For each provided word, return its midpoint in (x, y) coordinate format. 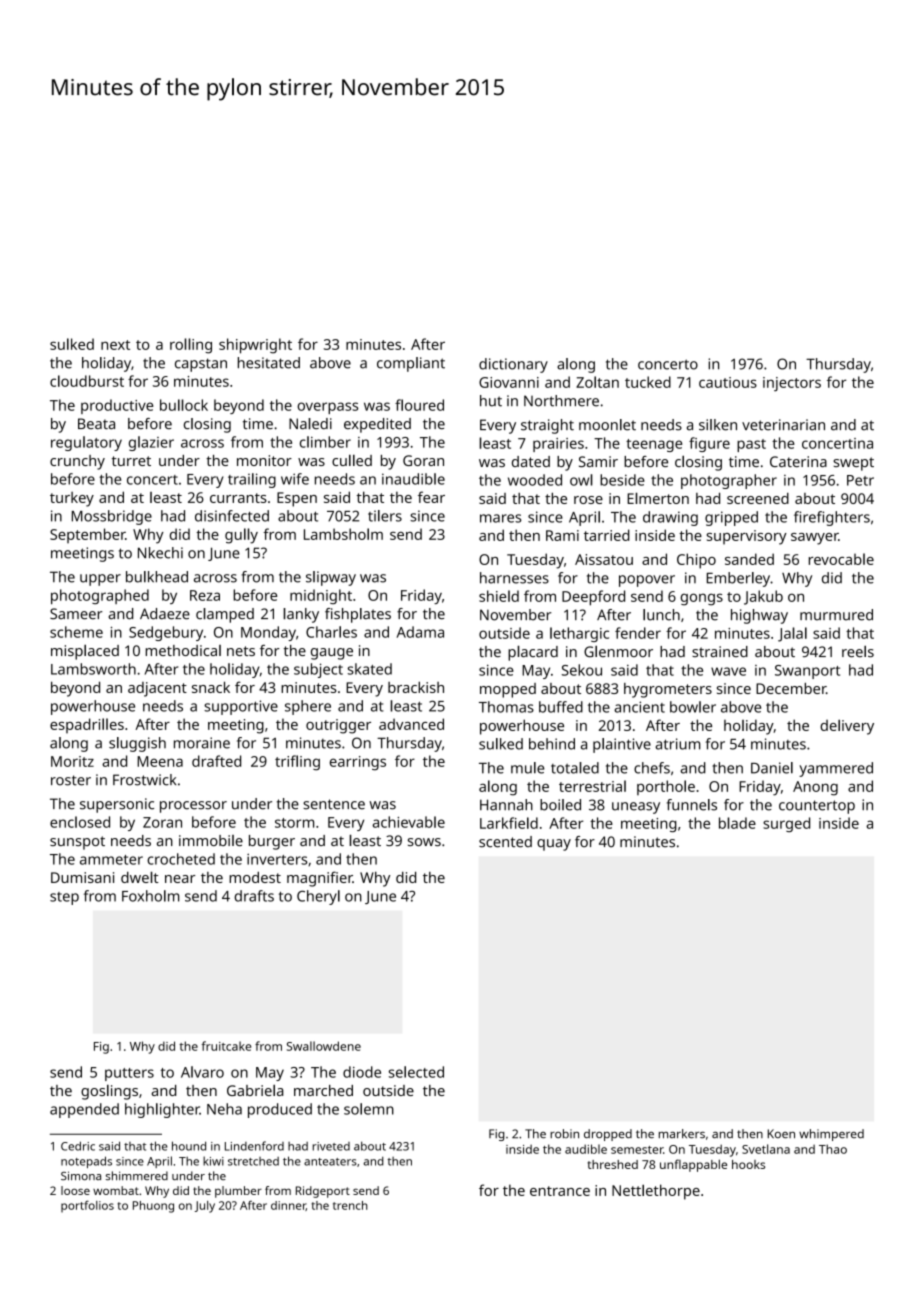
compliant (411, 364)
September (87, 535)
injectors (792, 384)
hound (189, 1146)
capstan (201, 365)
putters (129, 1074)
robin (564, 1133)
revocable (841, 559)
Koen (781, 1133)
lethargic (579, 634)
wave (728, 671)
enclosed (80, 822)
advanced (411, 724)
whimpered (831, 1135)
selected (416, 1072)
